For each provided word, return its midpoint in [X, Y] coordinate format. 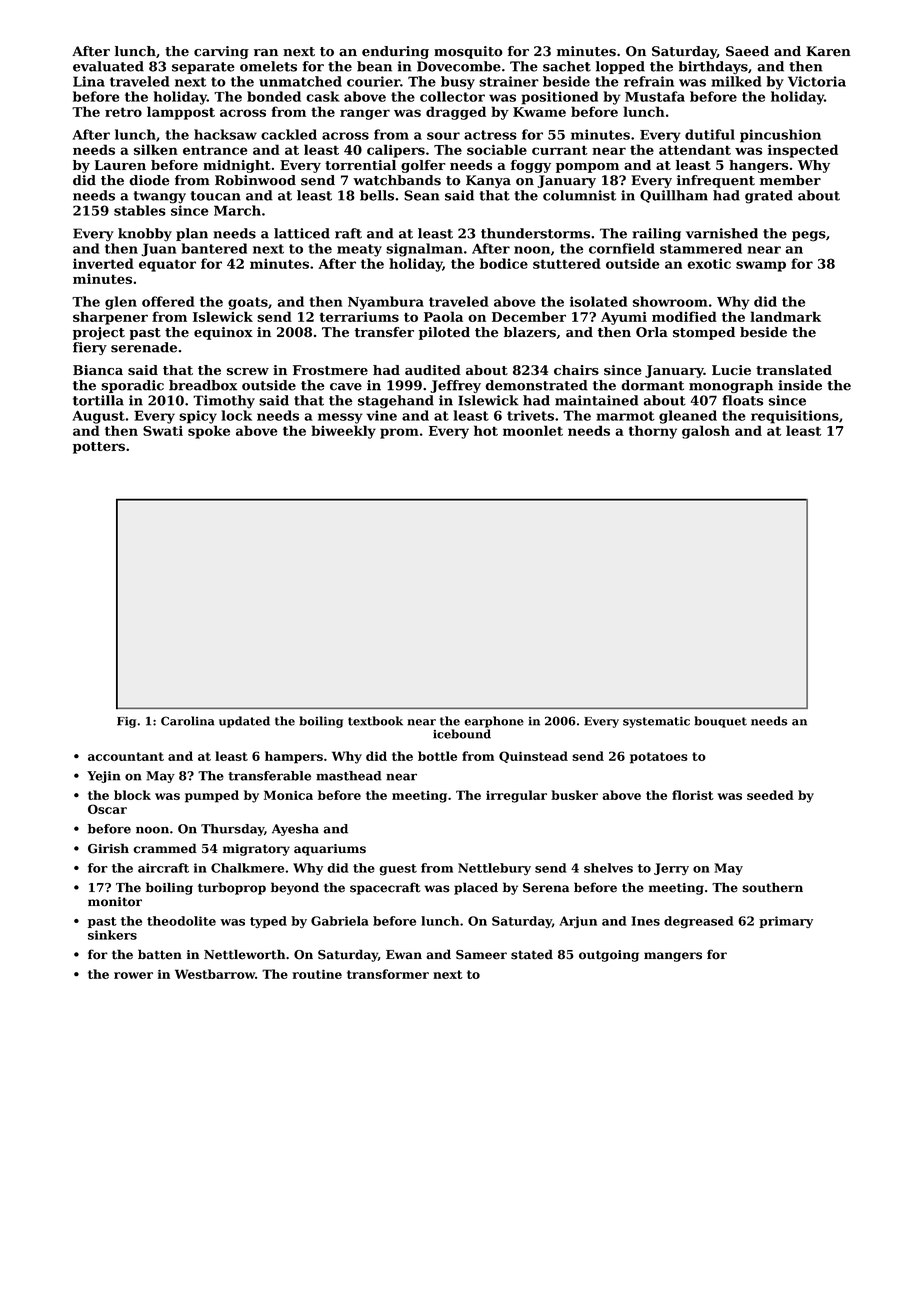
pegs [809, 236]
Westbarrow [215, 974]
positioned [559, 98]
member [790, 180]
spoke [209, 432]
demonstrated [536, 385]
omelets [268, 66]
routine [317, 974]
